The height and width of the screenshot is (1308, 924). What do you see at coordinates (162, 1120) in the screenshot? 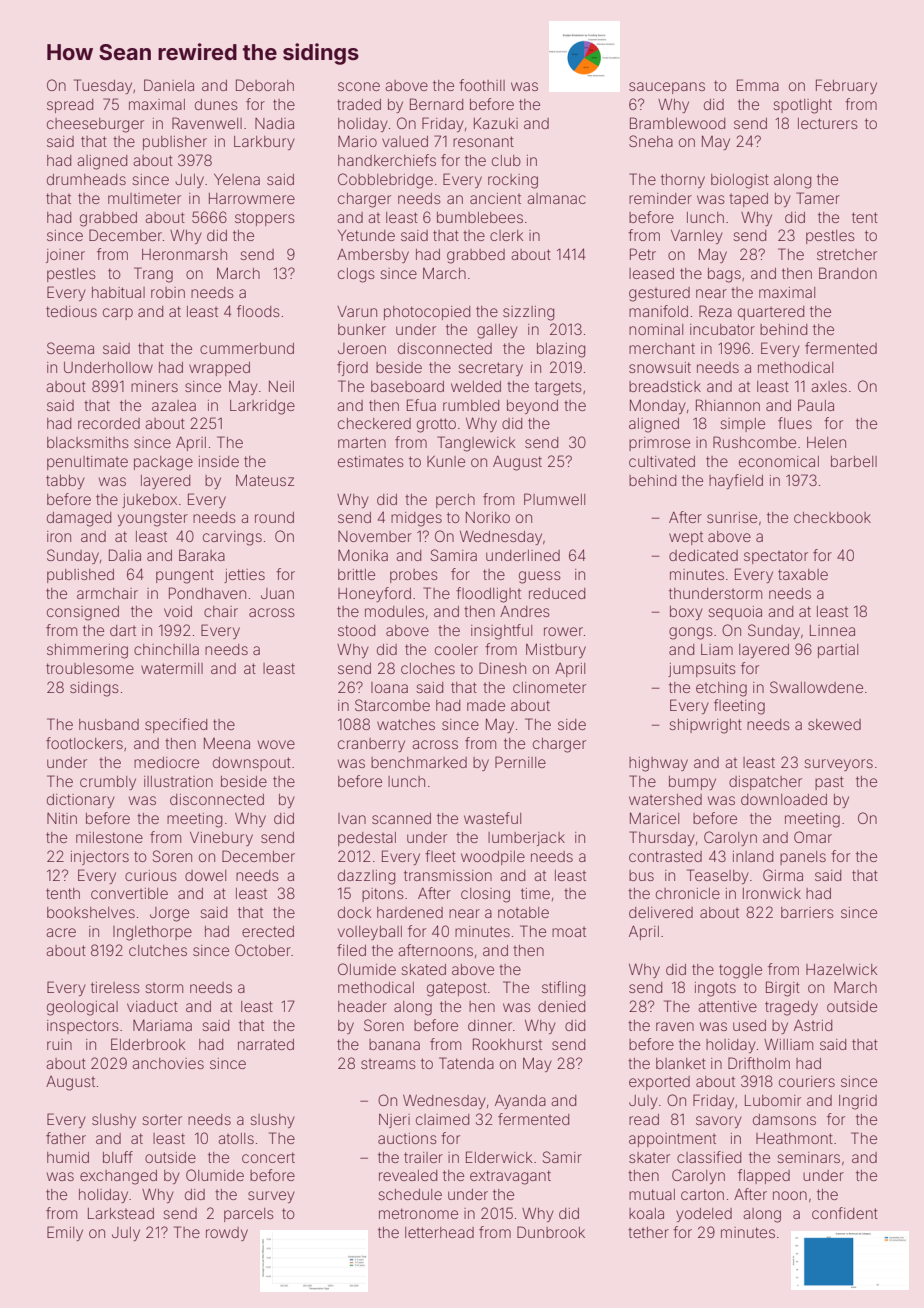
I see `sorter` at bounding box center [162, 1120].
